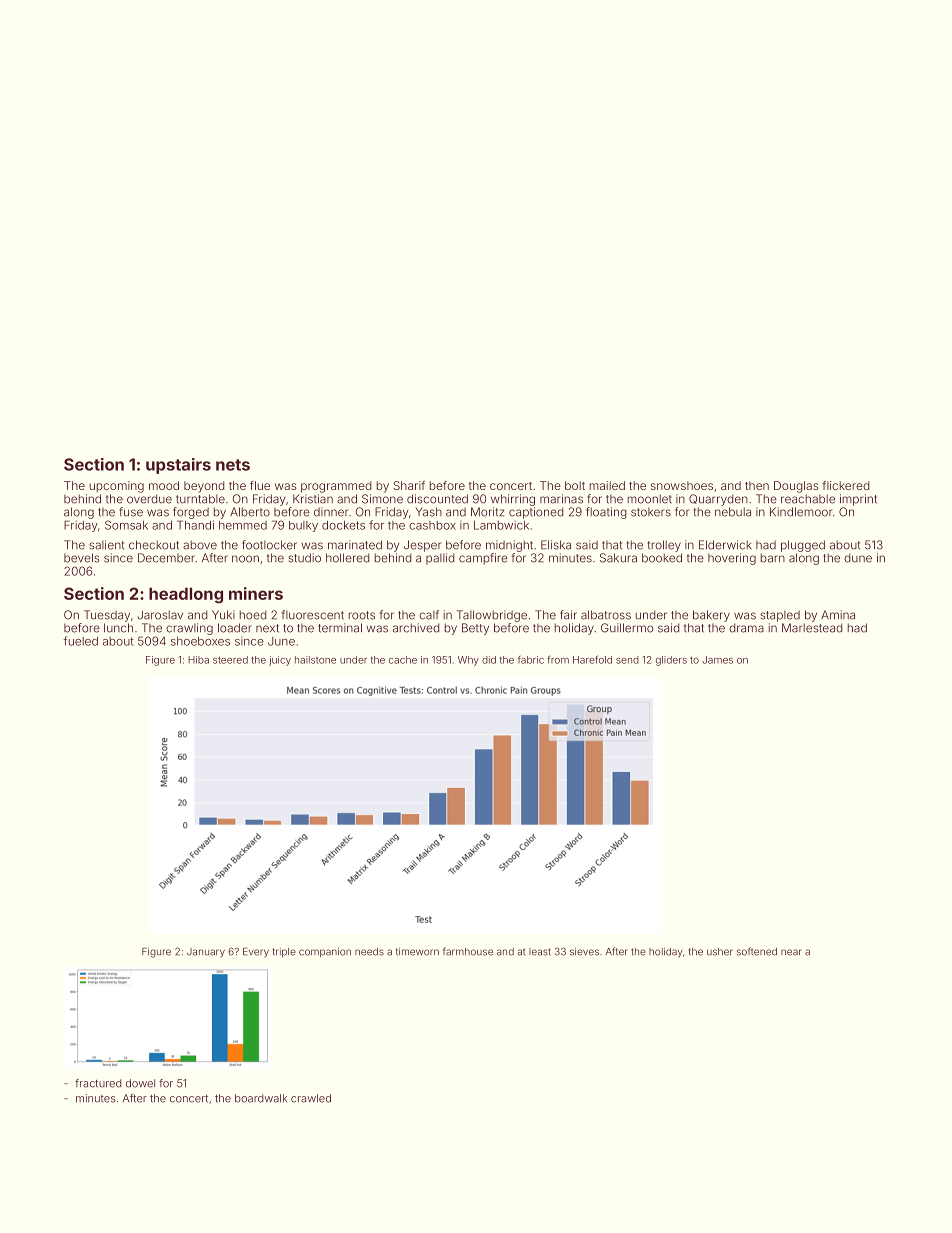  Describe the element at coordinates (838, 615) in the image. I see `Amina` at that location.
